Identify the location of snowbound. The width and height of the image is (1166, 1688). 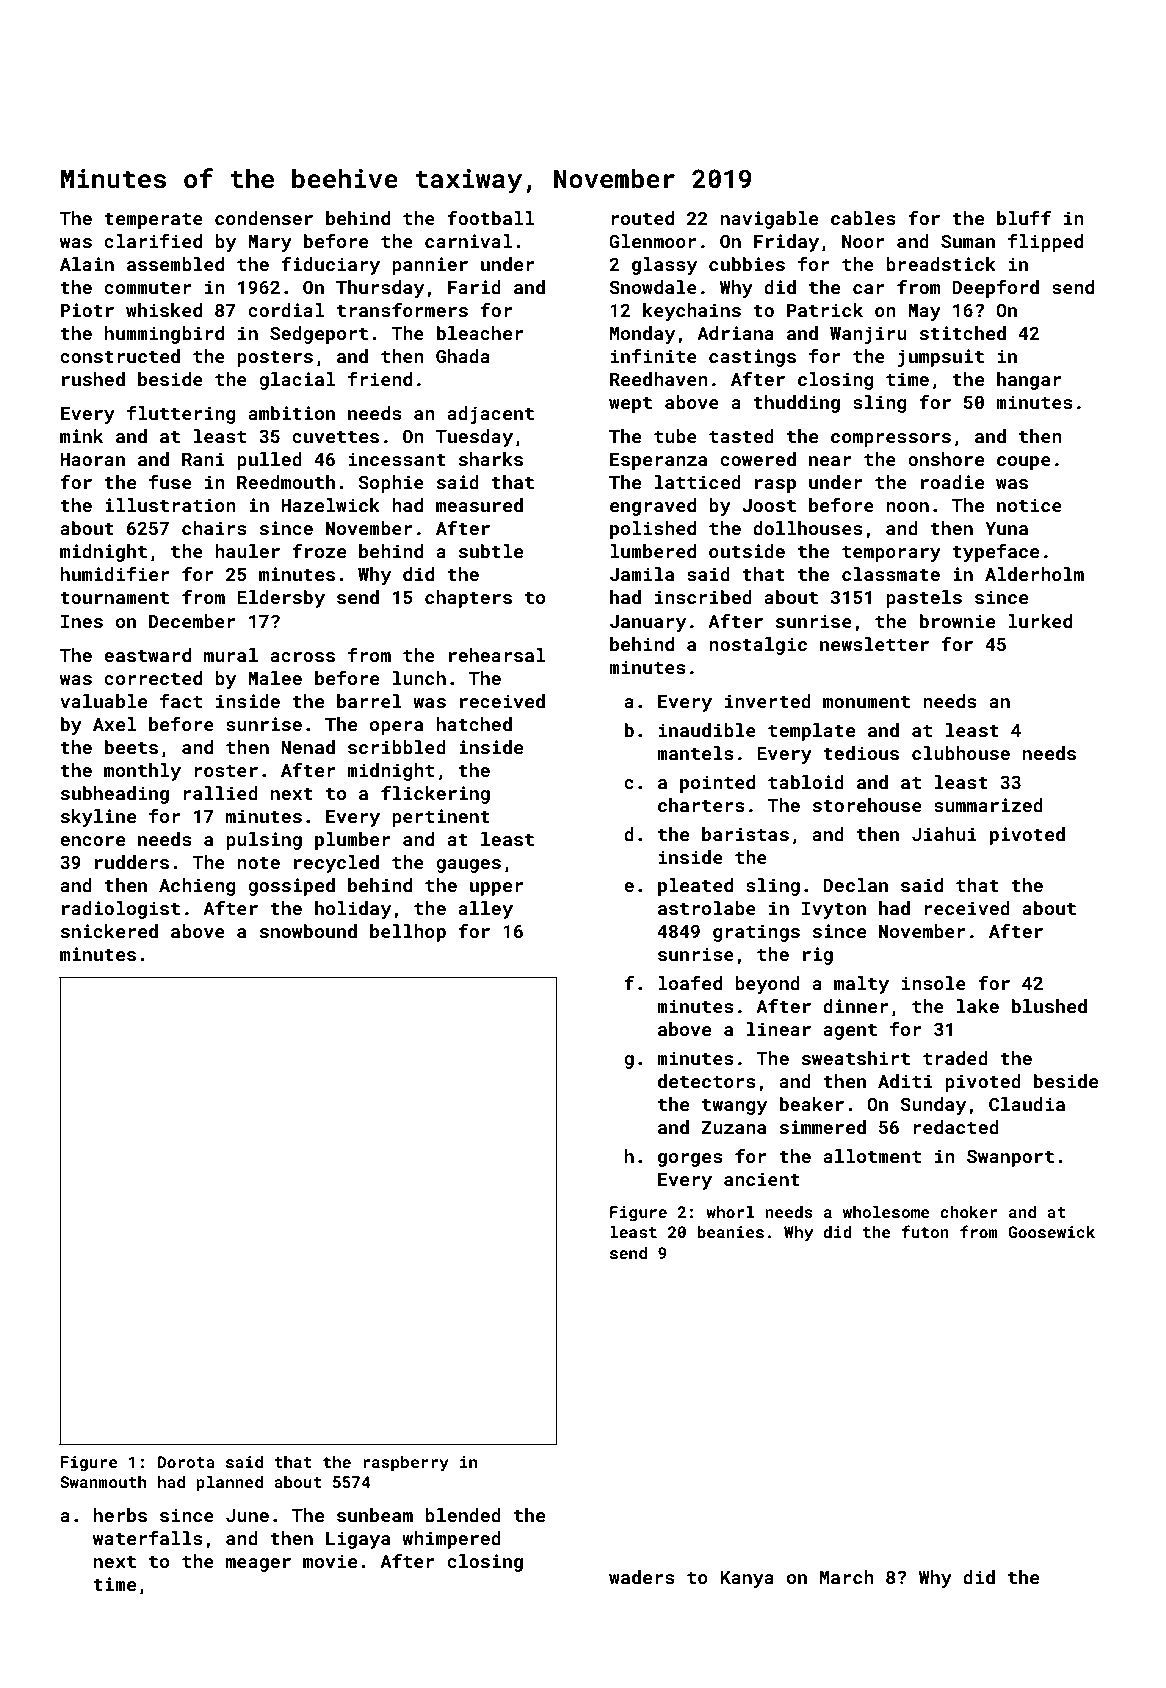
(308, 931).
